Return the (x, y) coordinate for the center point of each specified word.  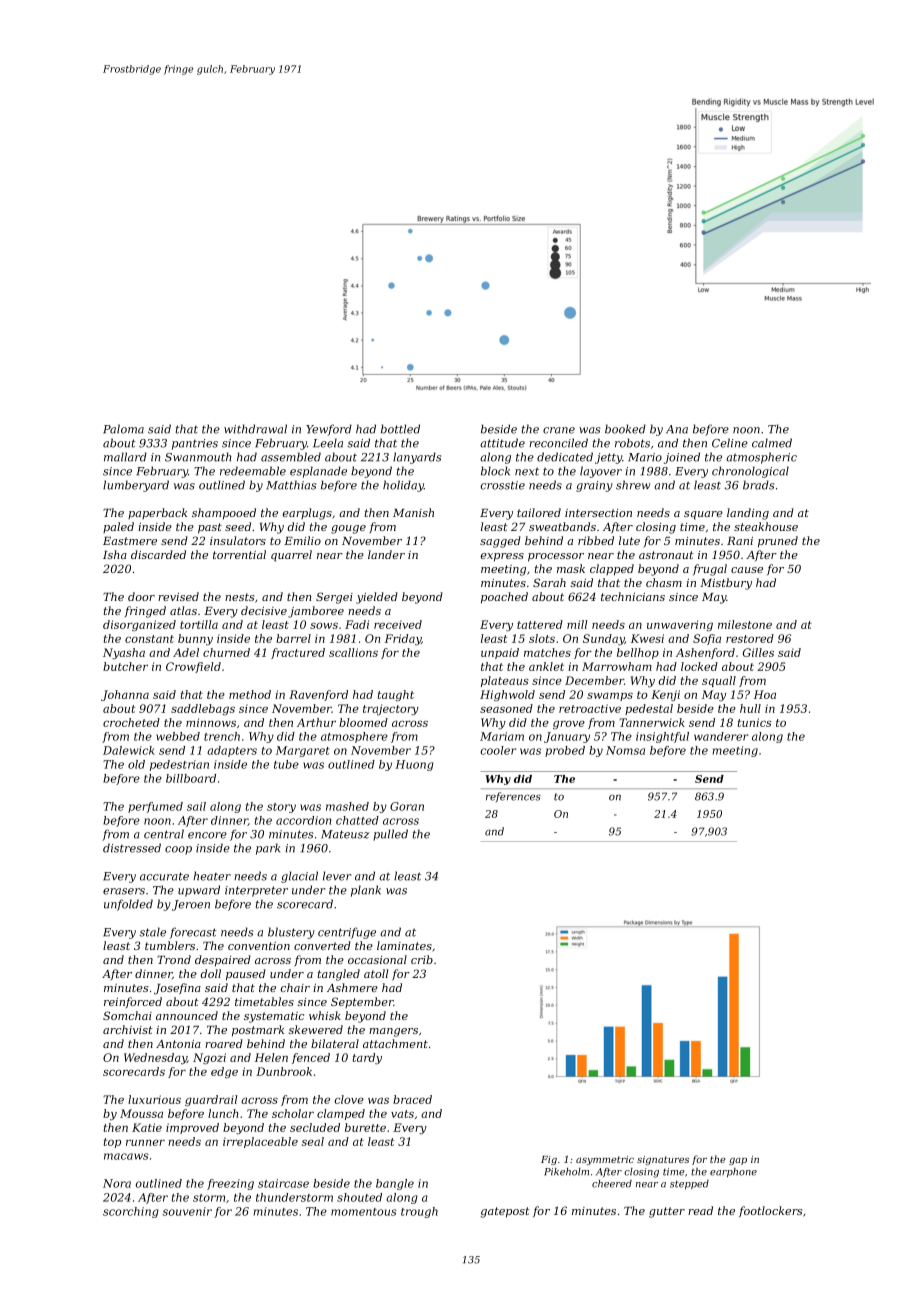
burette (365, 1127)
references (513, 797)
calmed (772, 443)
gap (738, 1161)
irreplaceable (260, 1142)
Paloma (123, 429)
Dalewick (129, 750)
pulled (390, 835)
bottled (400, 429)
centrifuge (347, 933)
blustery (291, 933)
